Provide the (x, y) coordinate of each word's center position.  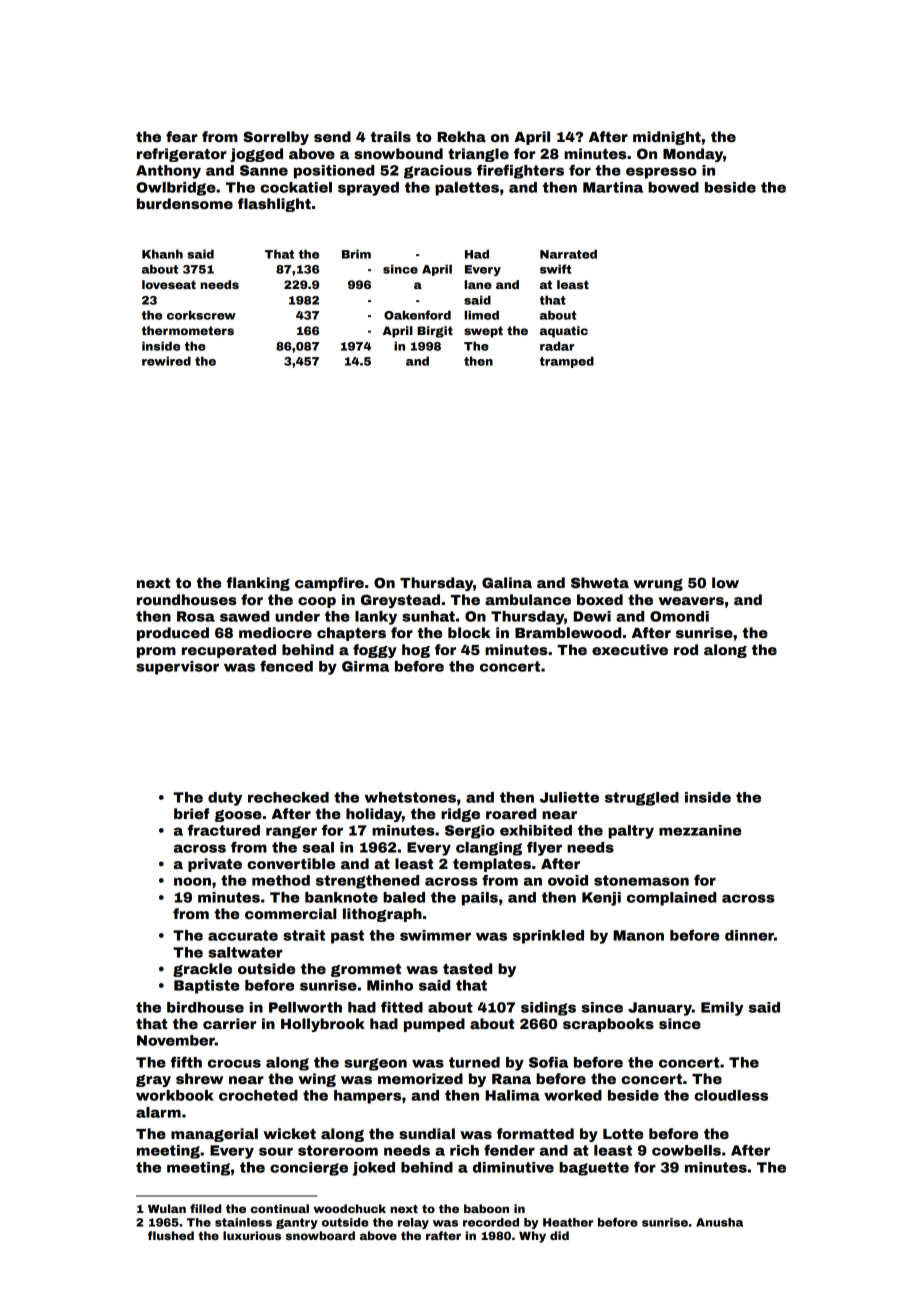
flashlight (274, 205)
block (469, 632)
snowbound (398, 153)
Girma (365, 666)
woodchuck (349, 1208)
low (725, 582)
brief (191, 813)
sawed (244, 616)
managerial (214, 1135)
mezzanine (700, 830)
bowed (673, 187)
